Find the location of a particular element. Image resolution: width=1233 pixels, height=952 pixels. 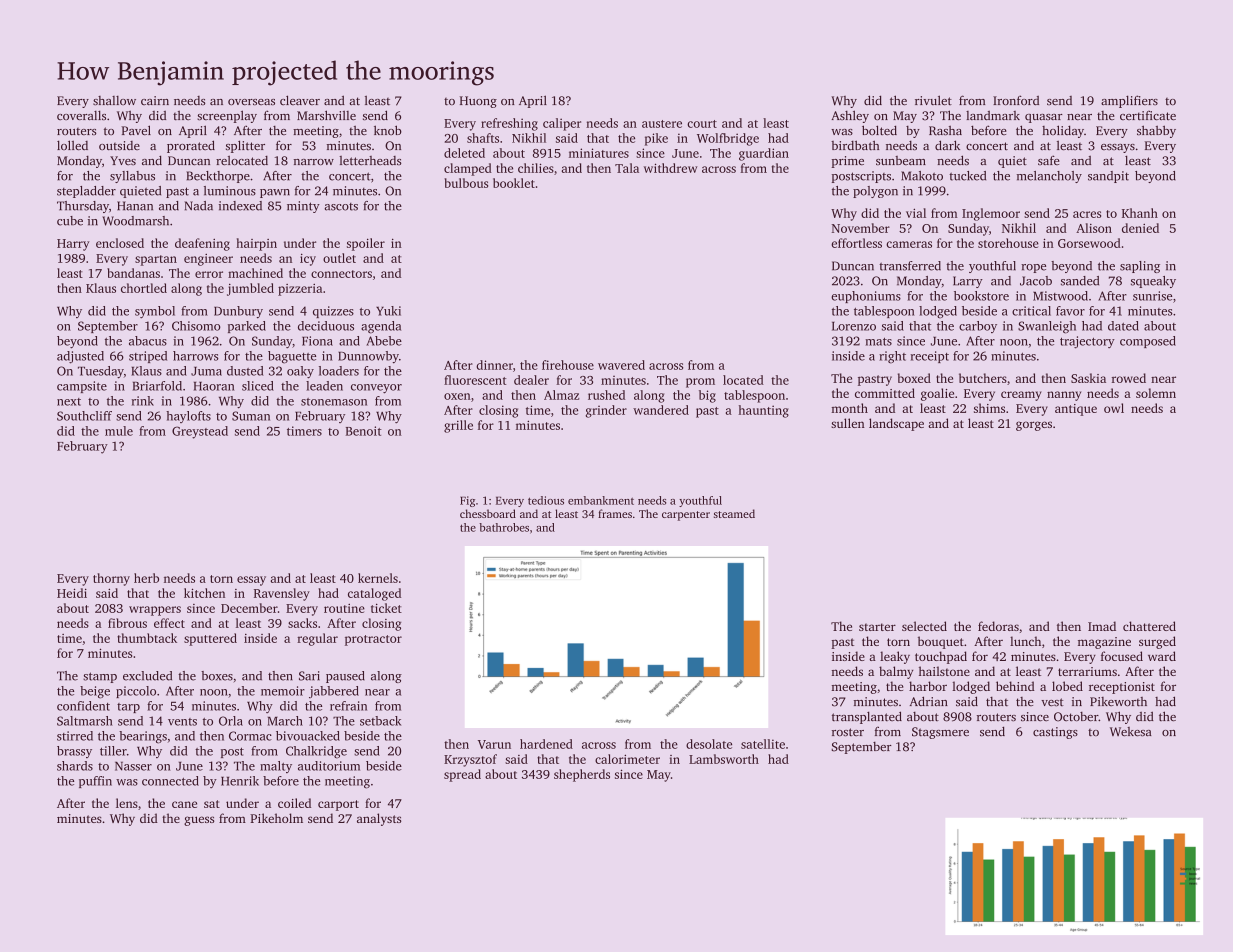

mule is located at coordinates (119, 431).
